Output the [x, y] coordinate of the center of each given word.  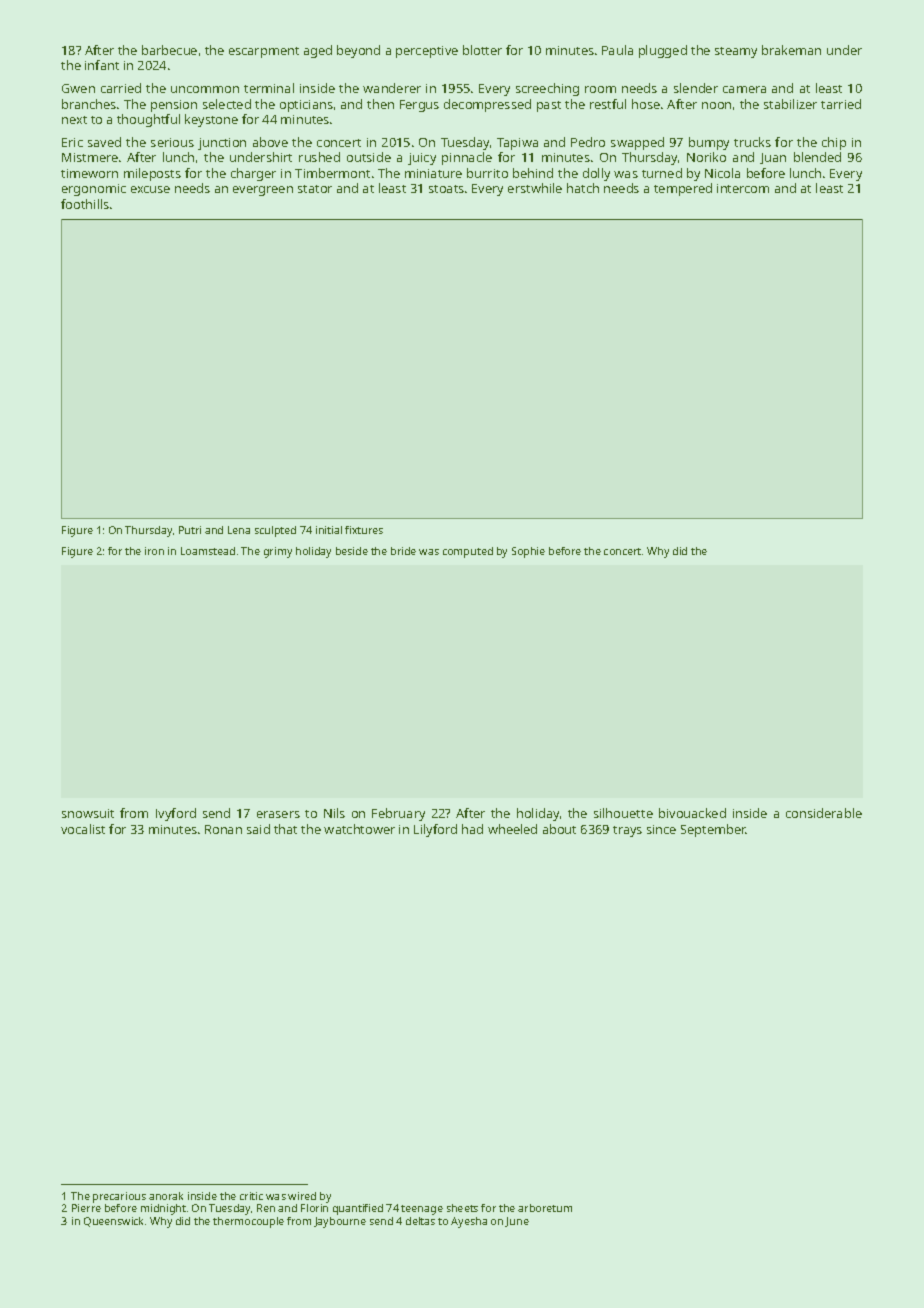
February [398, 814]
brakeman [791, 50]
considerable [824, 813]
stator [315, 189]
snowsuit [88, 813]
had [472, 829]
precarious [119, 1197]
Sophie [528, 552]
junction [222, 144]
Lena [239, 530]
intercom [743, 188]
